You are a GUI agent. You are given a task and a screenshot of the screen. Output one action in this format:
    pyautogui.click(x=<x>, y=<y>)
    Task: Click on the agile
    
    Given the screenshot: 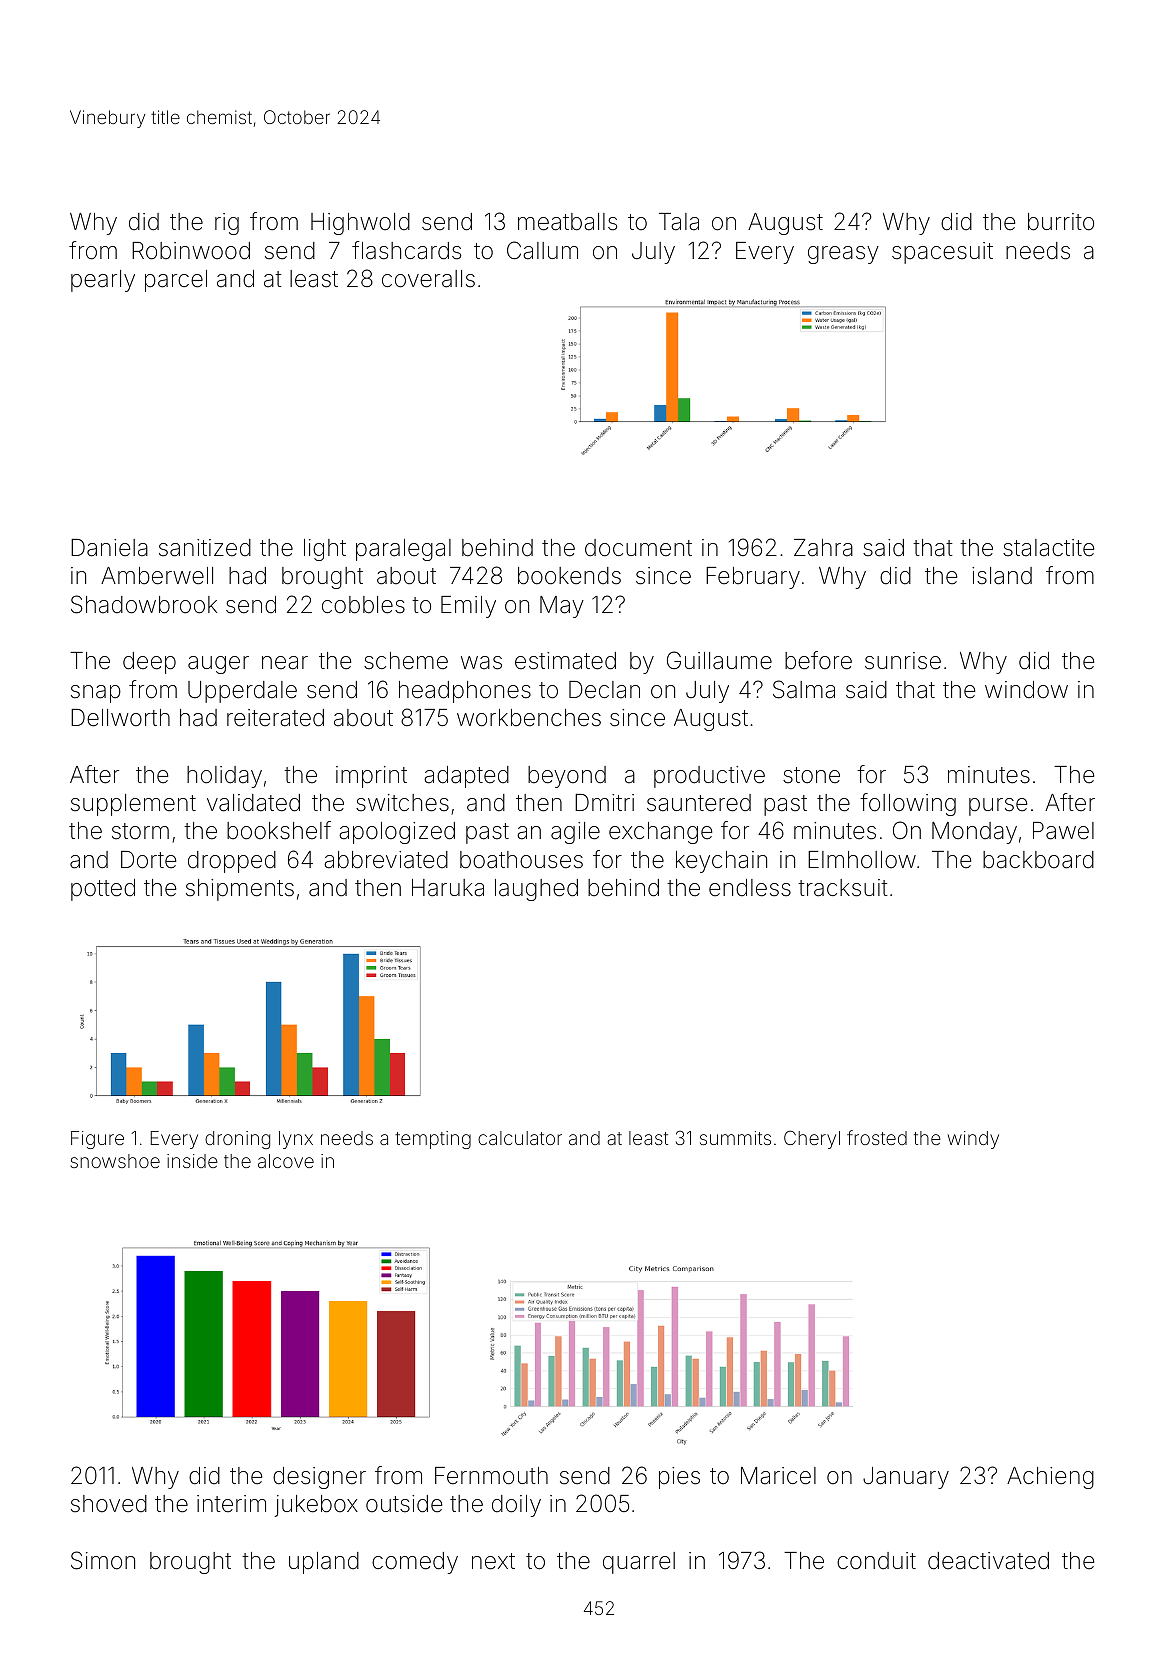 What is the action you would take?
    pyautogui.click(x=575, y=833)
